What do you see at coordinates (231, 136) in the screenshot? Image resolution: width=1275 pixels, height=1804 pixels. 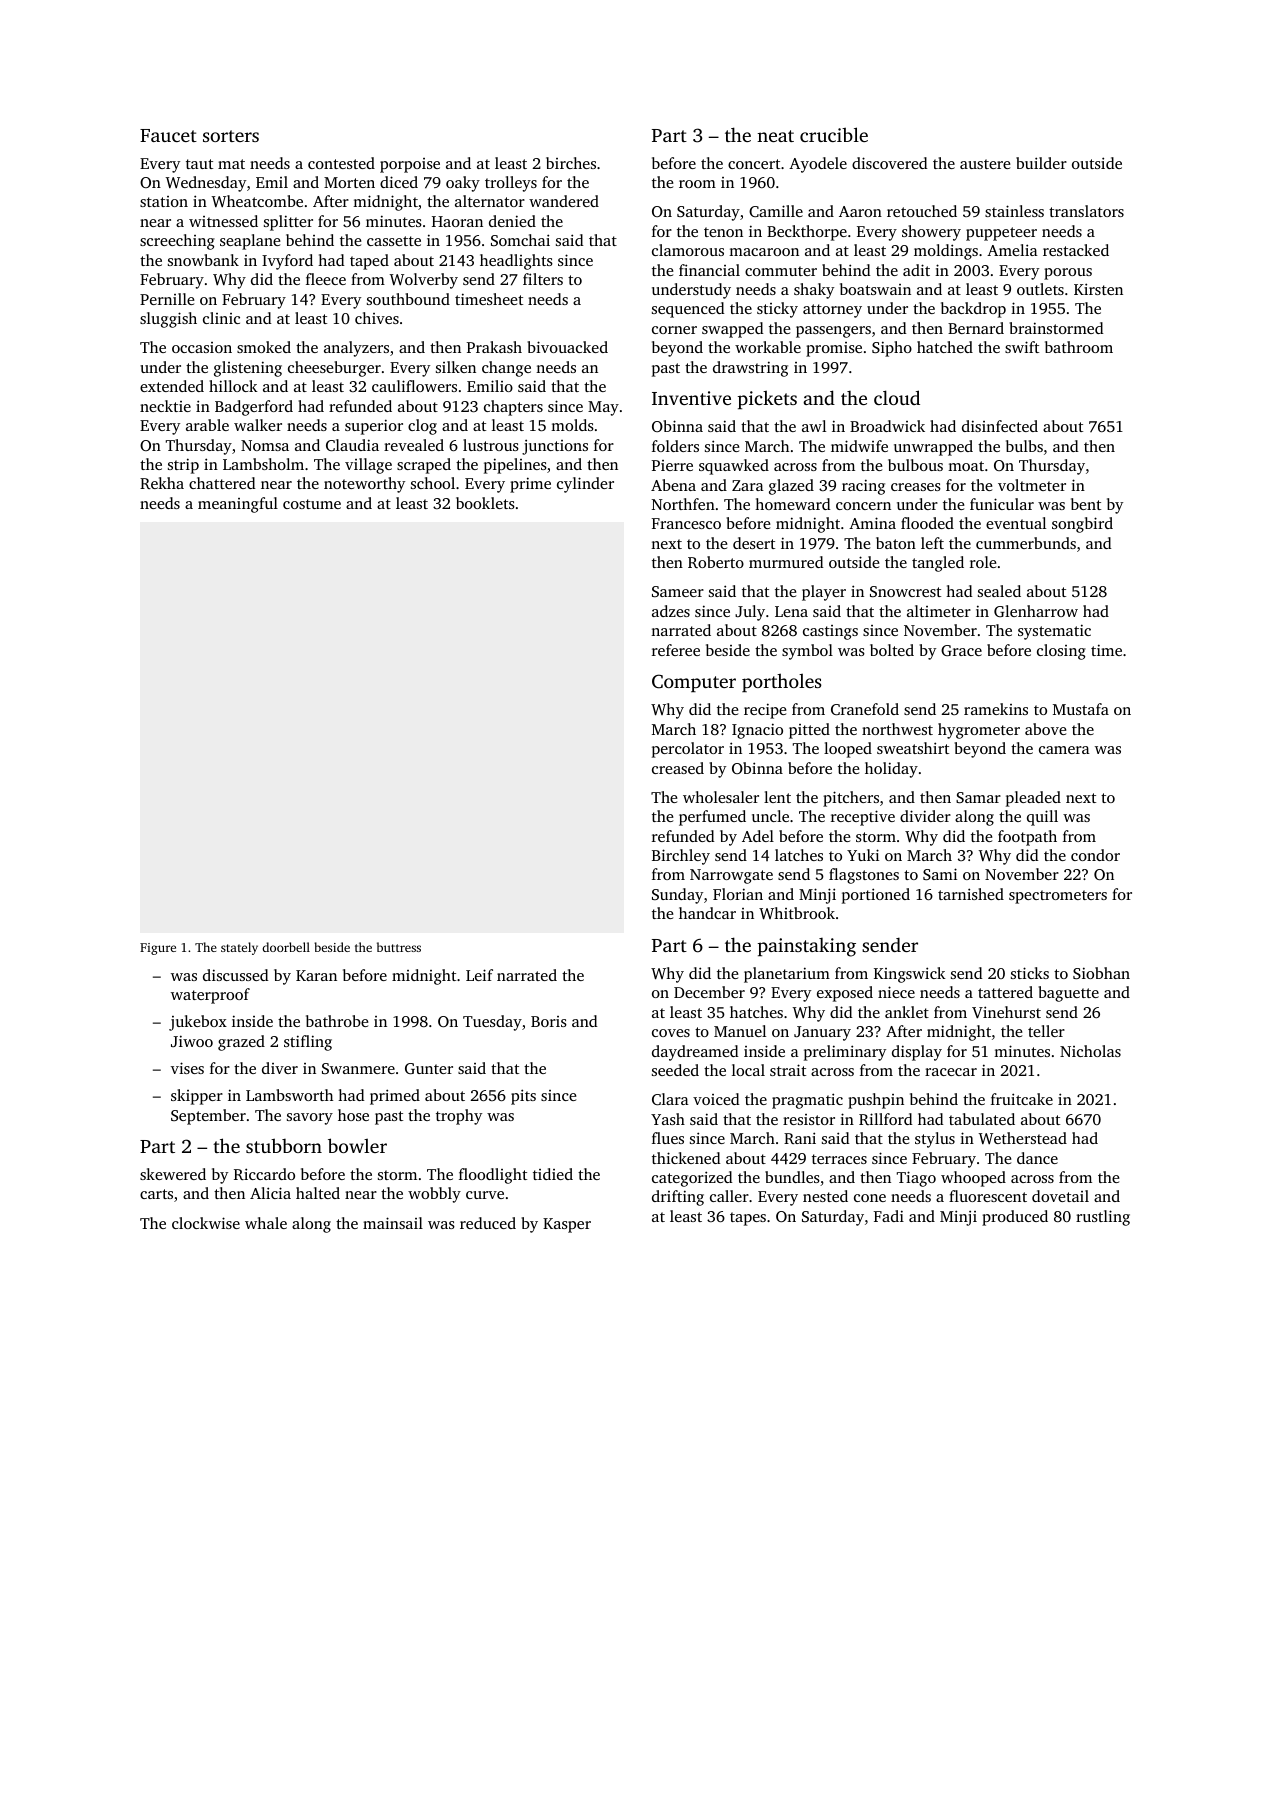 I see `sorters` at bounding box center [231, 136].
